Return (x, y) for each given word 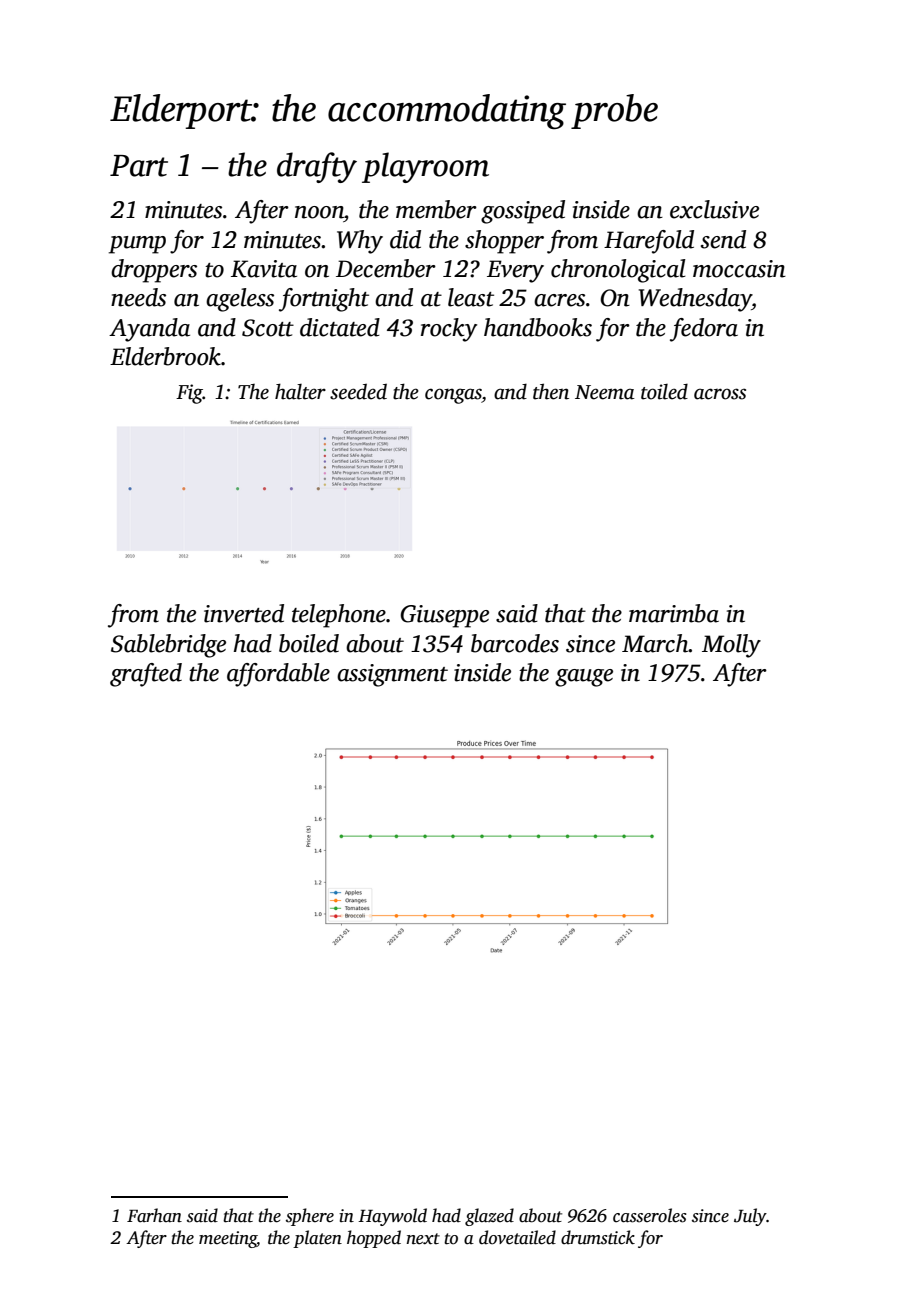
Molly (731, 646)
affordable (278, 675)
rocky (449, 330)
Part (139, 166)
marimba (674, 613)
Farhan (154, 1215)
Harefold (649, 242)
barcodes (515, 643)
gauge (584, 678)
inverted (244, 613)
